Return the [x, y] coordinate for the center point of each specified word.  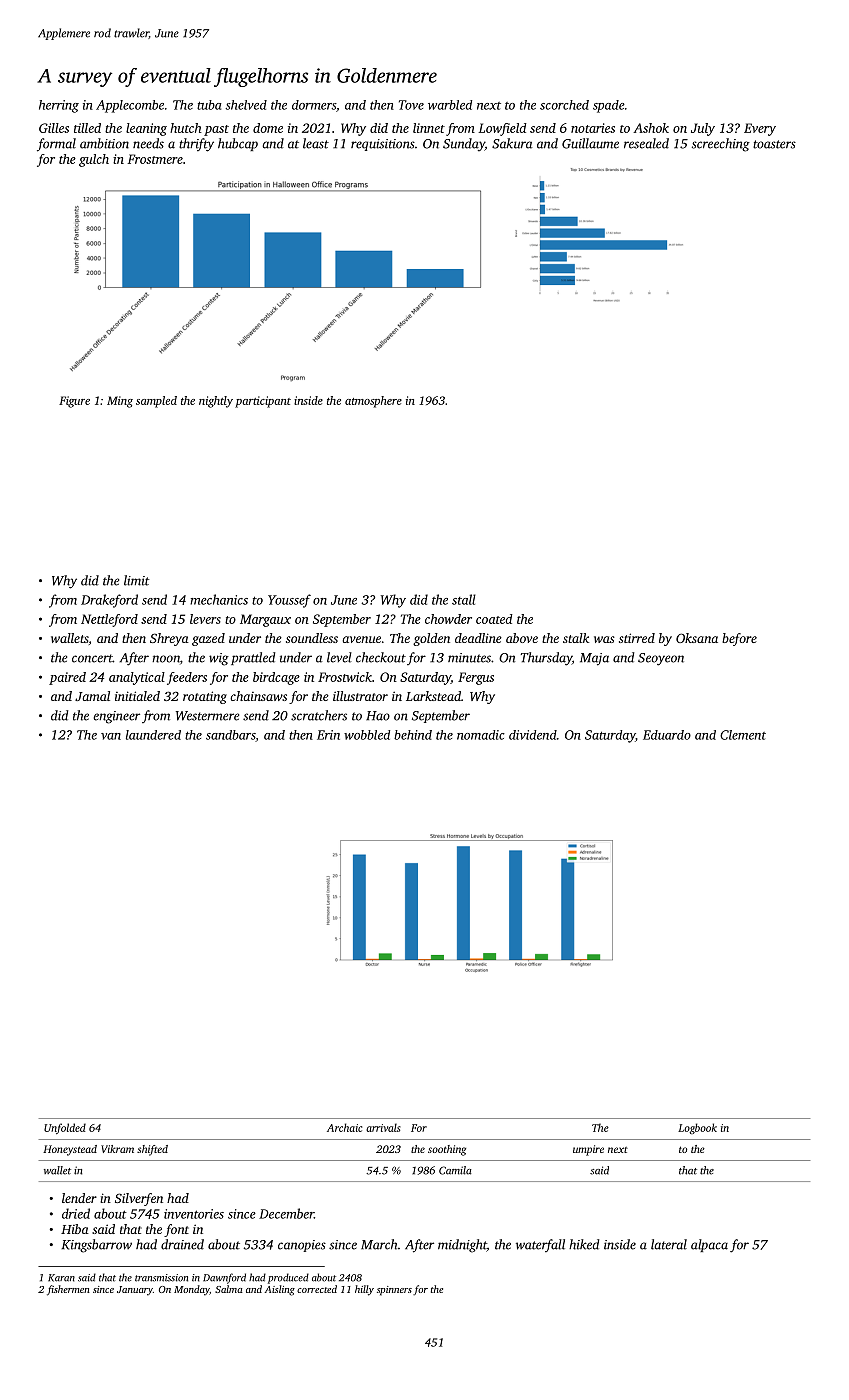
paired [67, 678]
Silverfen [139, 1199]
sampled [156, 402]
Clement [743, 735]
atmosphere [373, 402]
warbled [450, 105]
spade [609, 106]
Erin [328, 735]
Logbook [697, 1128]
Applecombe [130, 106]
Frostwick [345, 677]
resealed [646, 143]
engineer [116, 717]
